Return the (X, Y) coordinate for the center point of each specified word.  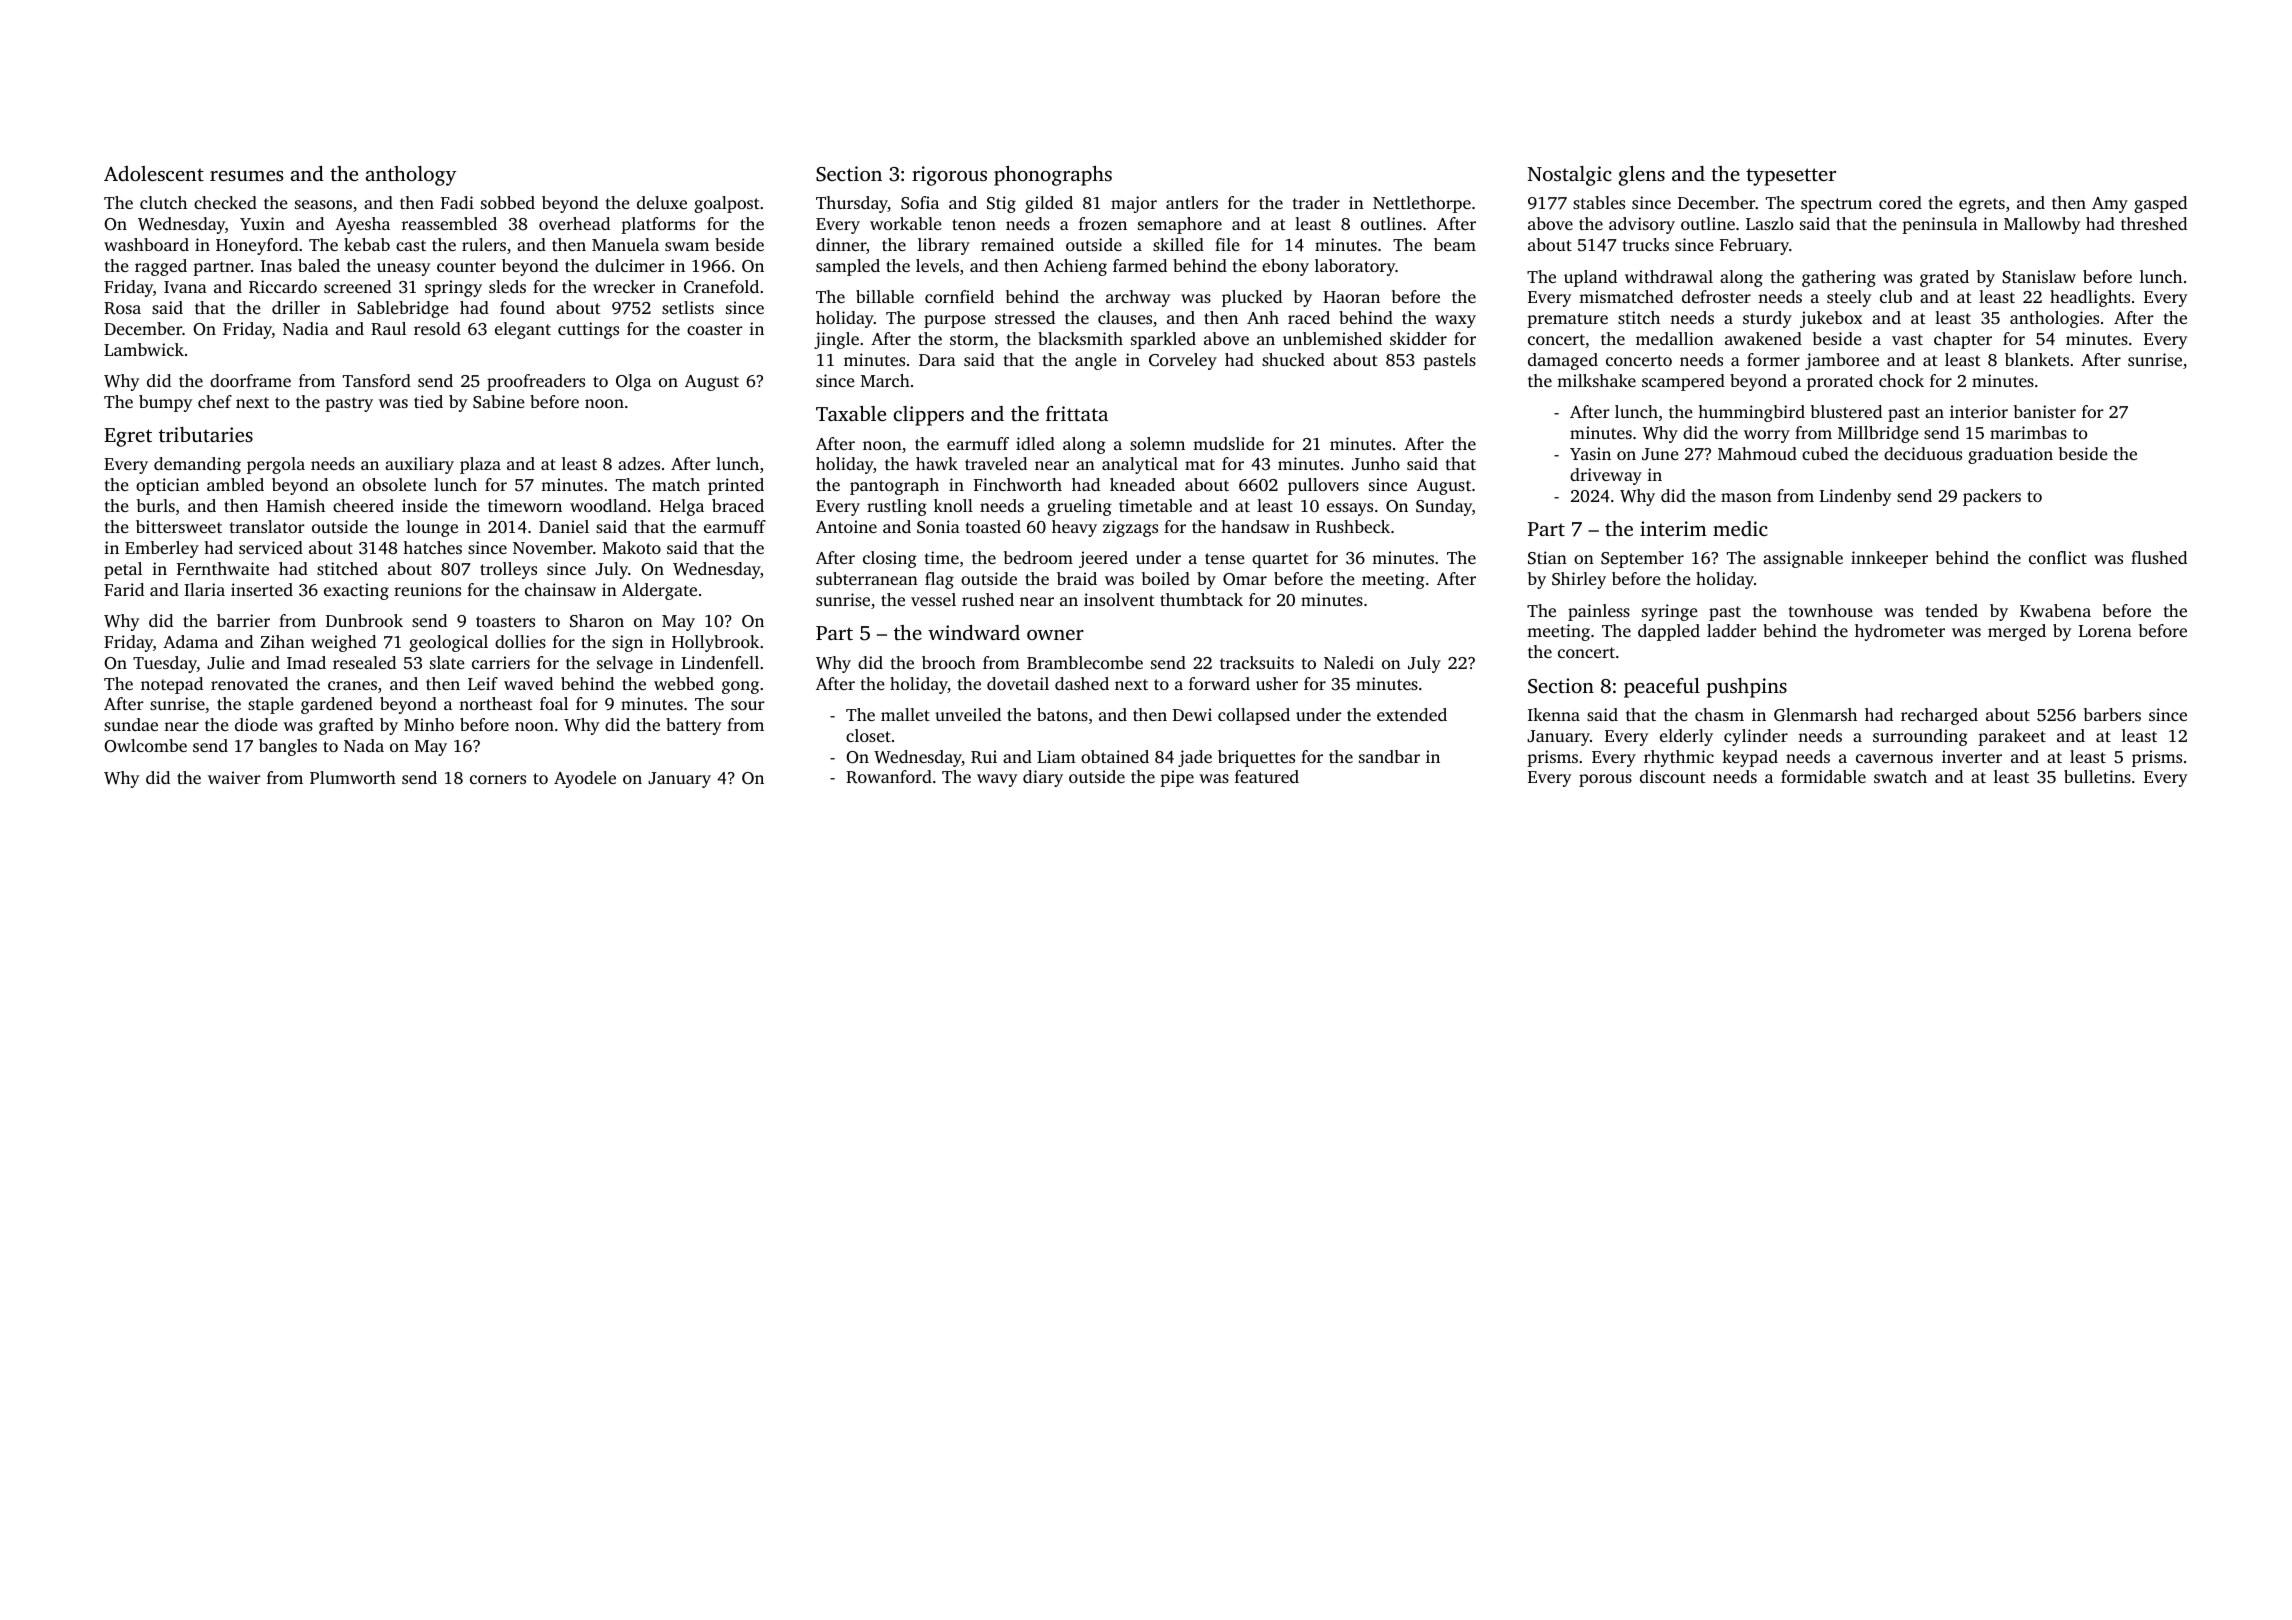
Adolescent (154, 173)
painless (1599, 612)
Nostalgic (1570, 176)
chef (215, 401)
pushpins (1747, 688)
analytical (1140, 465)
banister (2045, 411)
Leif (483, 683)
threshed (2154, 223)
